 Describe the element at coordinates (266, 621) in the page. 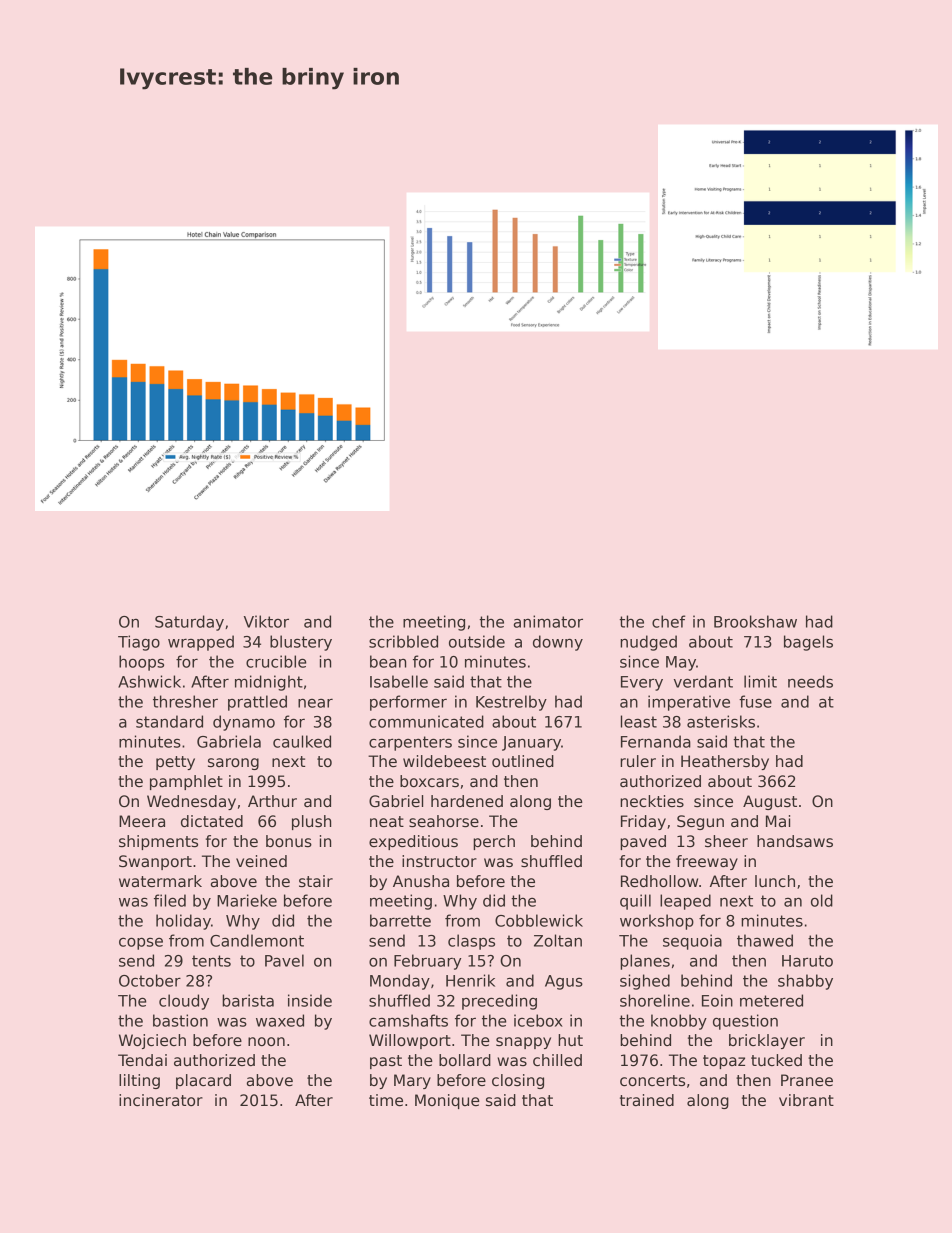

I see `Viktor` at that location.
